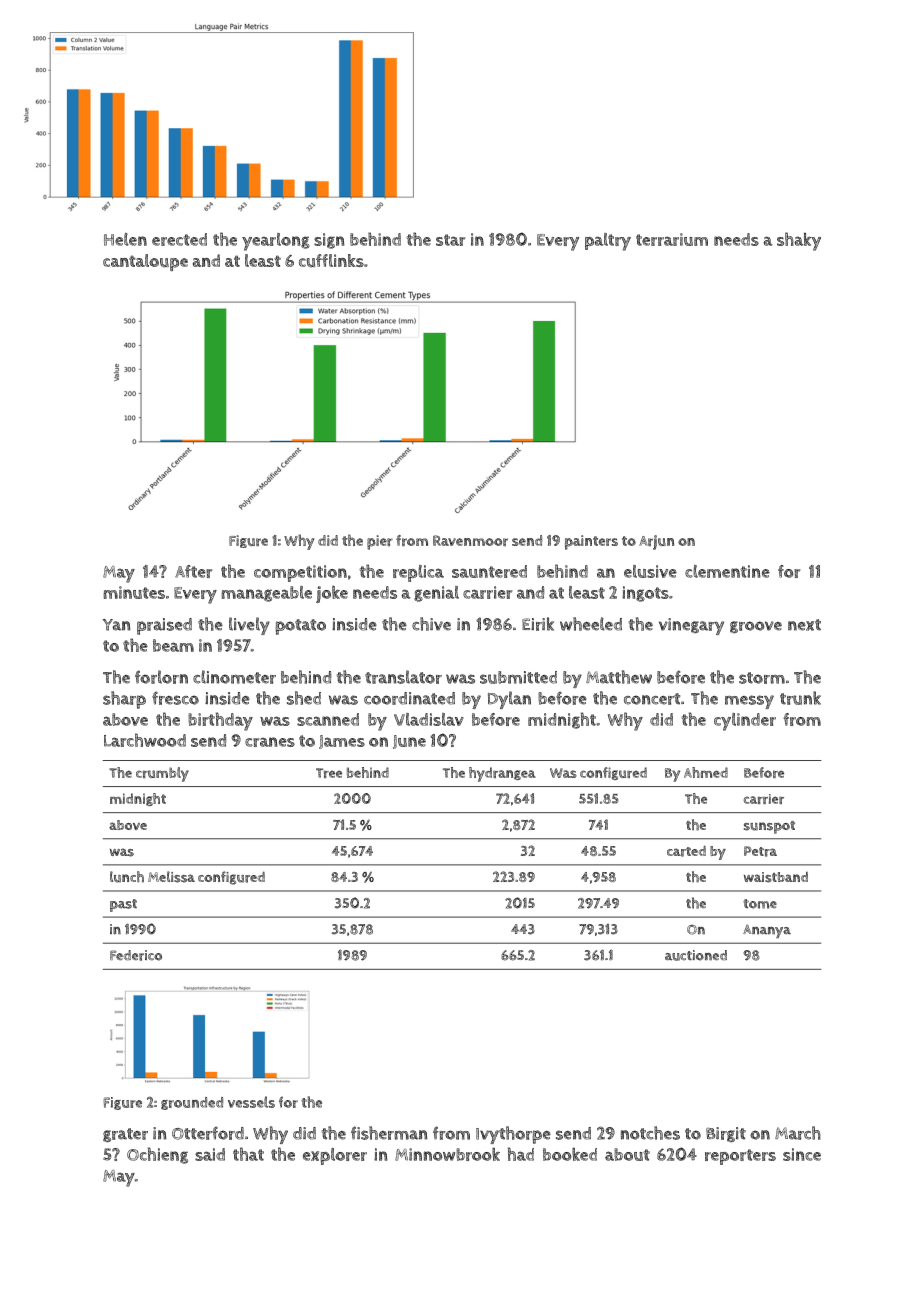 The width and height of the page is (924, 1308). Describe the element at coordinates (162, 774) in the page. I see `crumbly` at that location.
